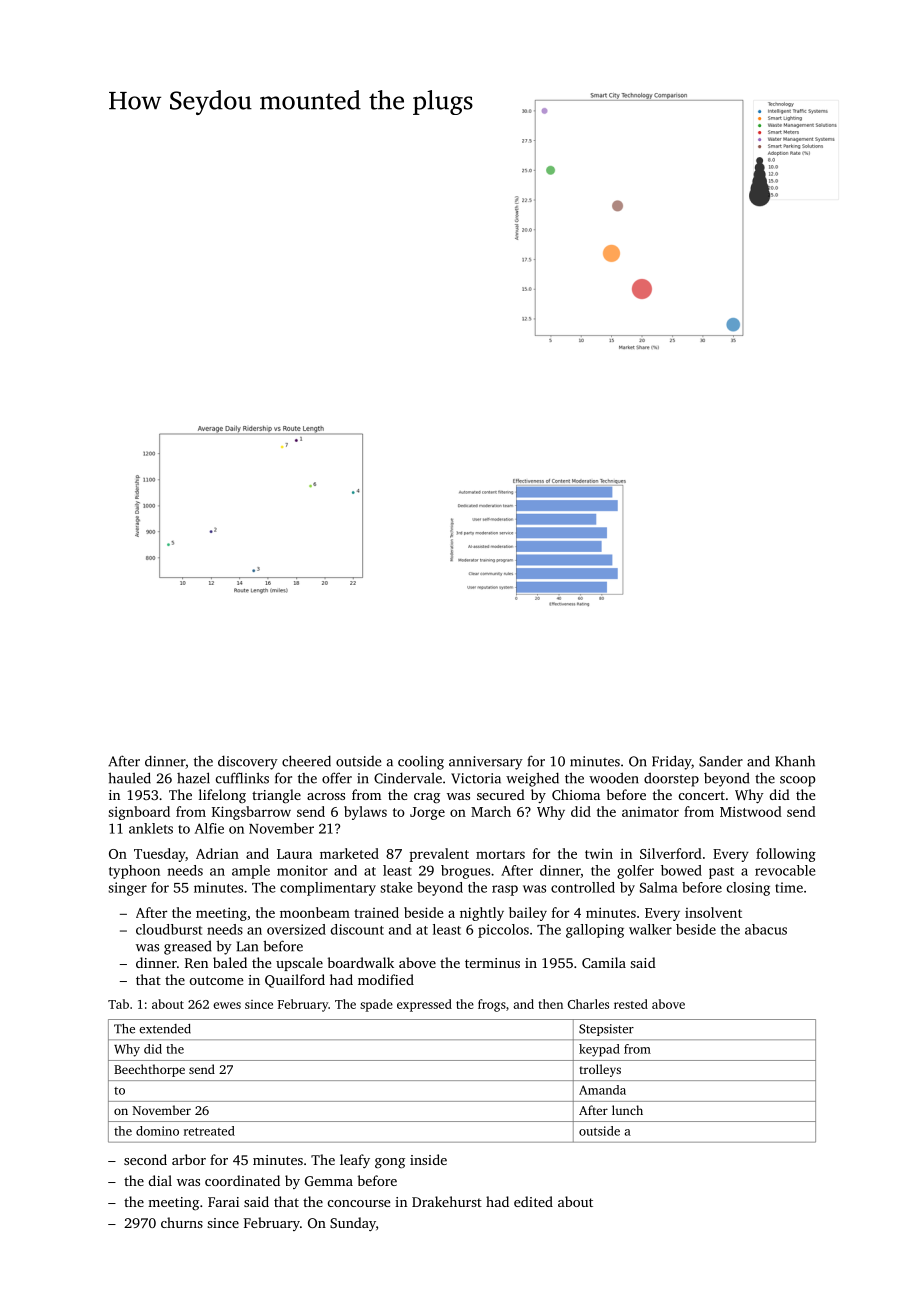  Describe the element at coordinates (182, 1222) in the page. I see `churns` at that location.
